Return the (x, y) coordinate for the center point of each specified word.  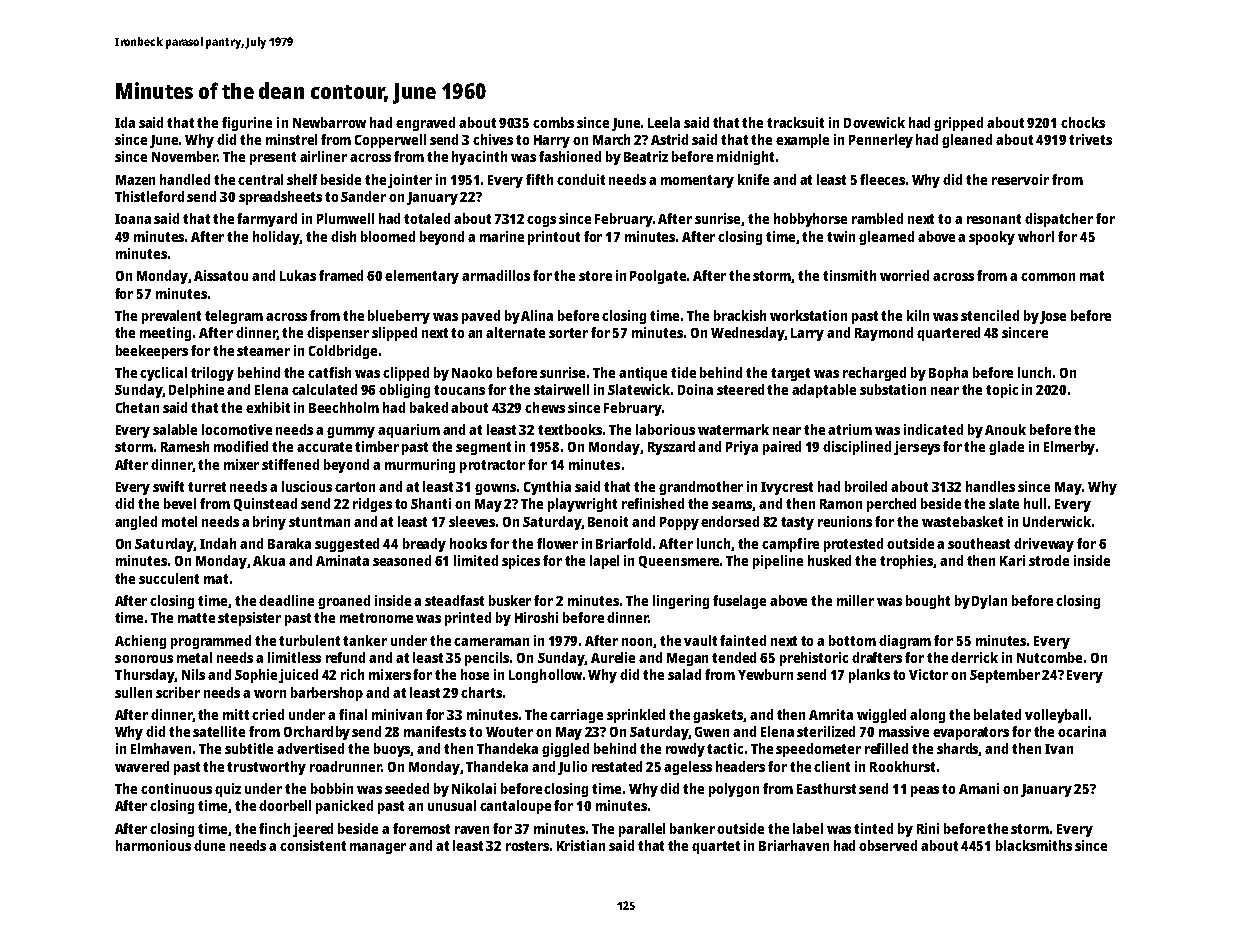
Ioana (133, 219)
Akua (269, 560)
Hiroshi (536, 617)
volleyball (1056, 716)
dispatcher (1059, 220)
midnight (745, 158)
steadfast (454, 600)
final (353, 714)
